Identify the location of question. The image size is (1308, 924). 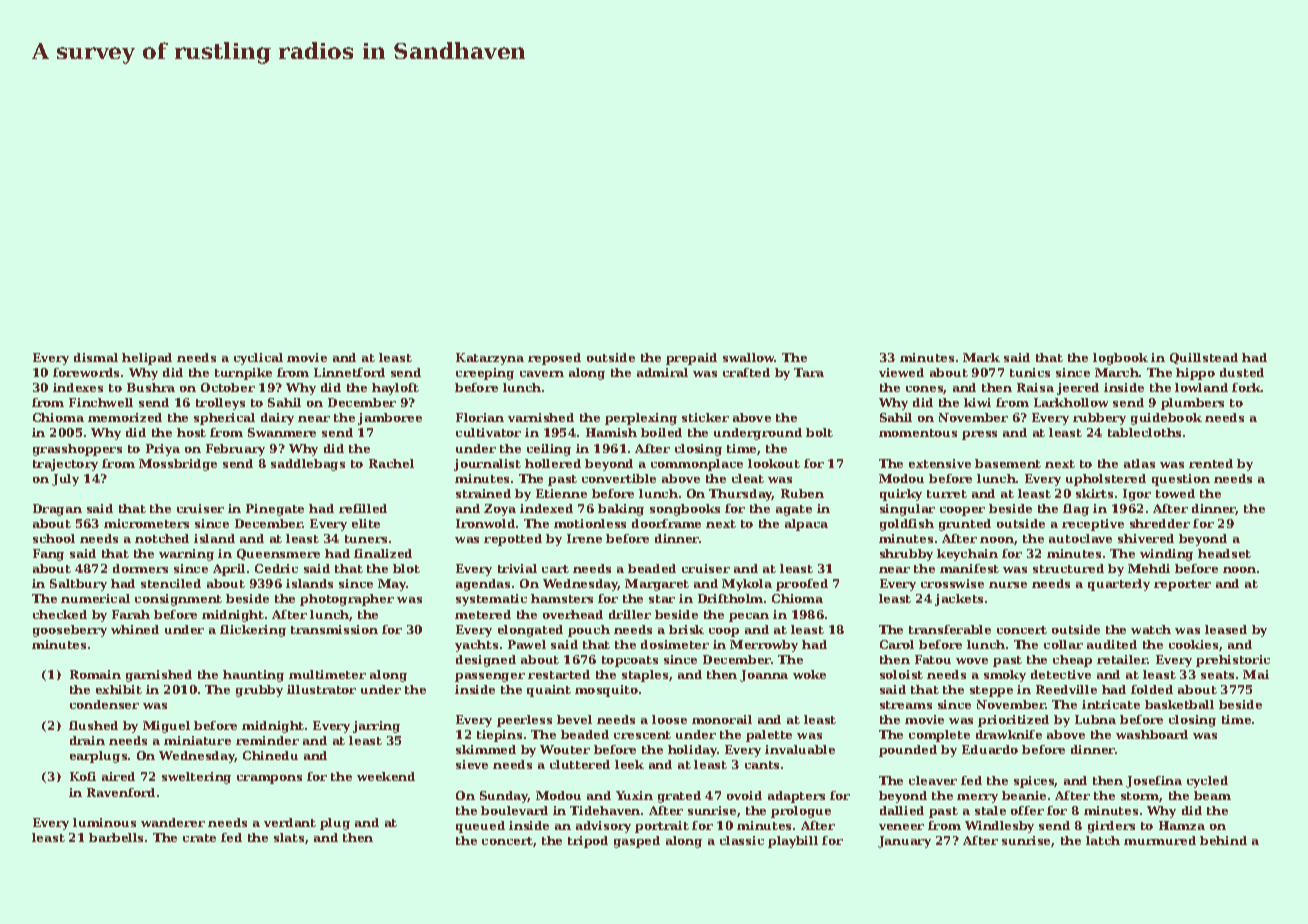
(1181, 480).
